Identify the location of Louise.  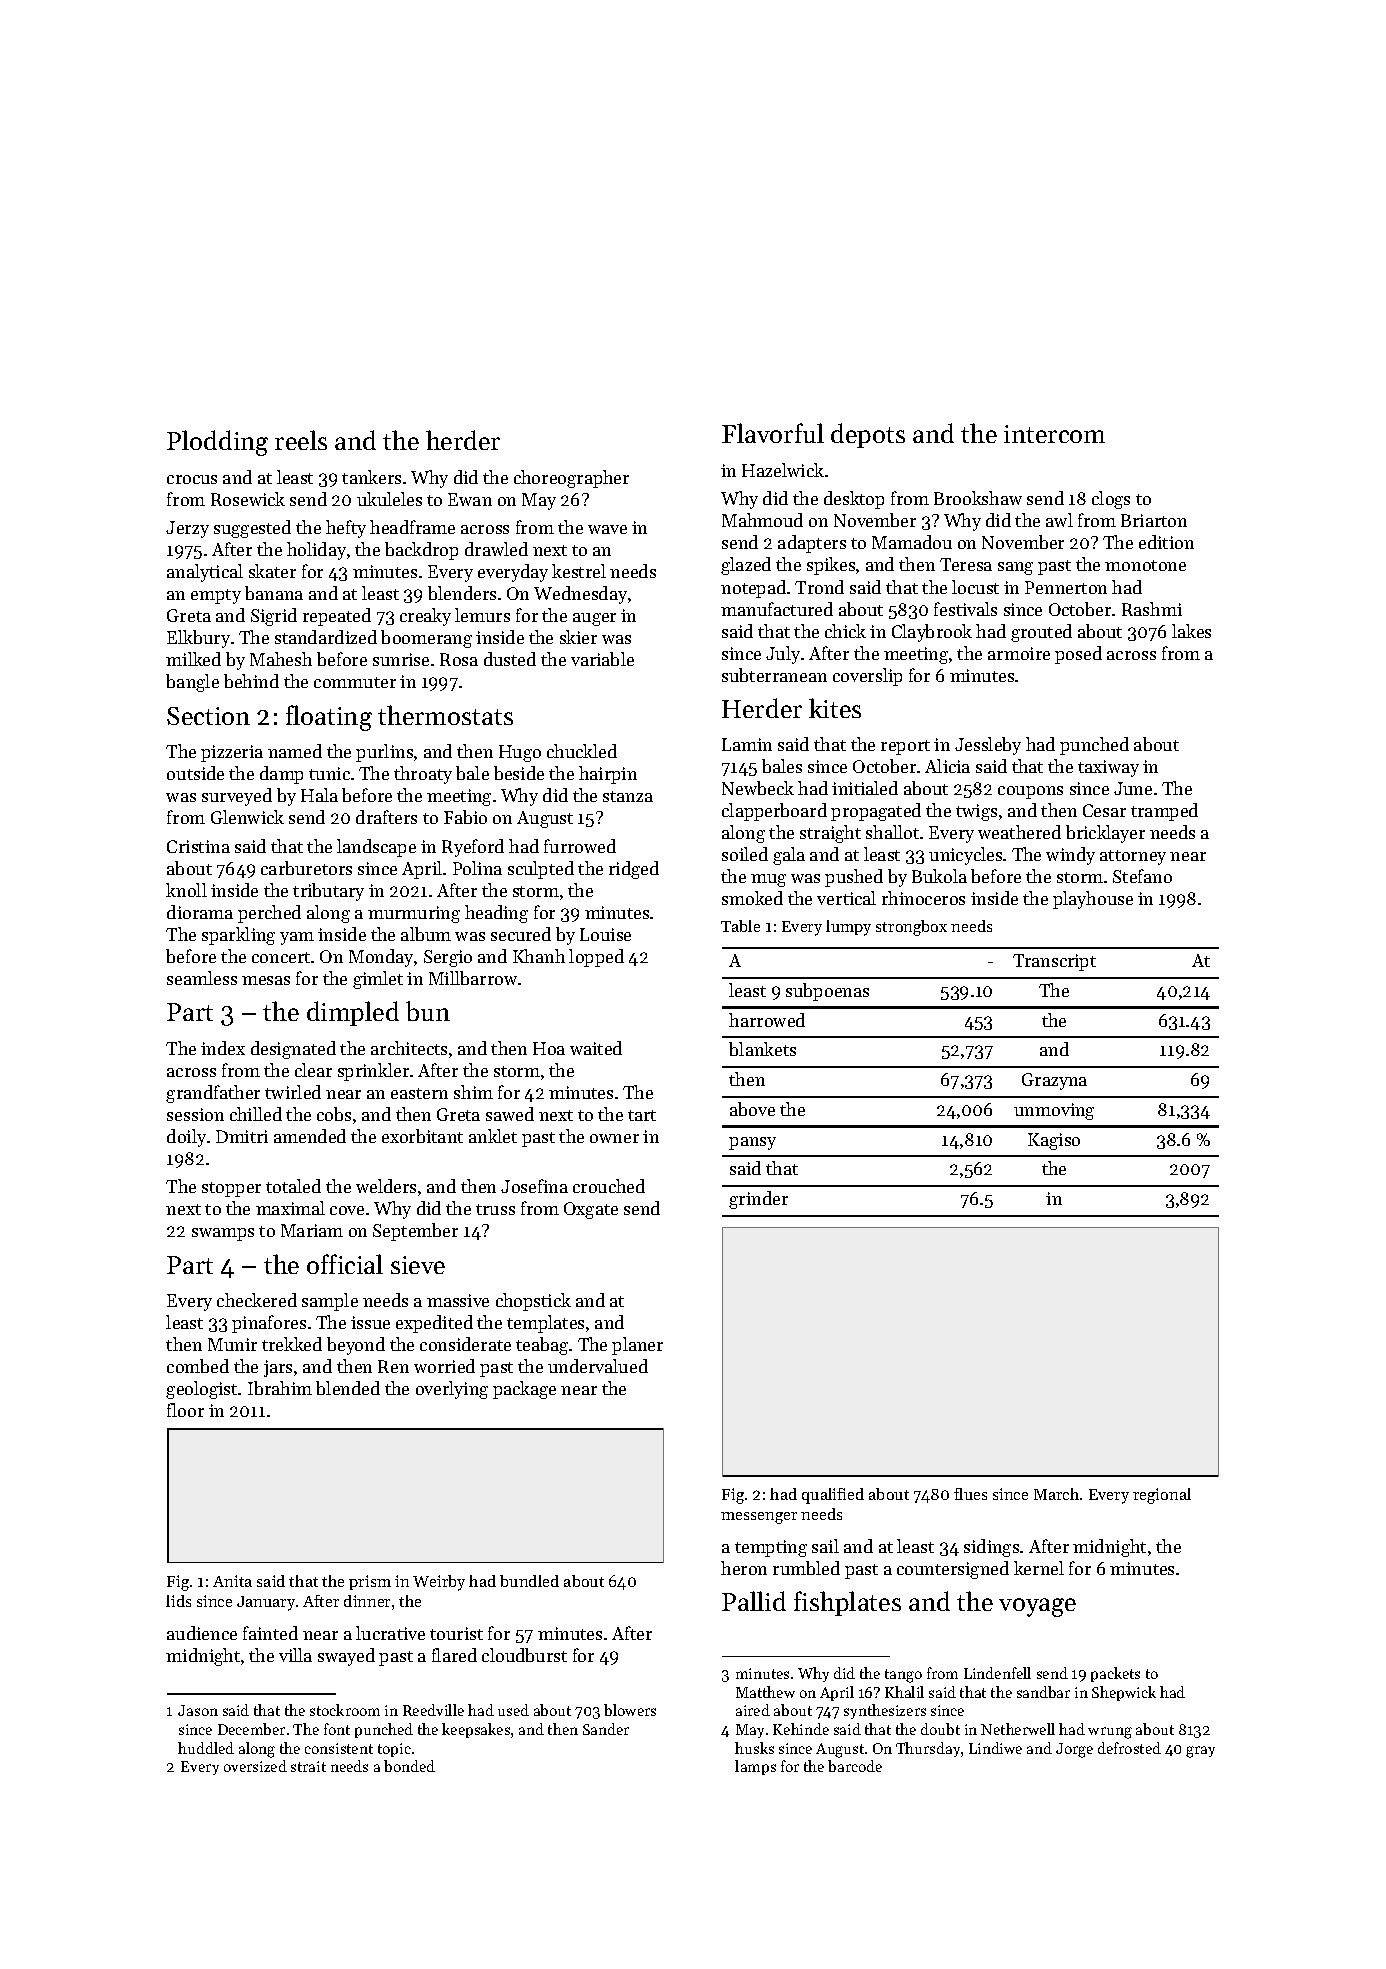
(605, 934).
